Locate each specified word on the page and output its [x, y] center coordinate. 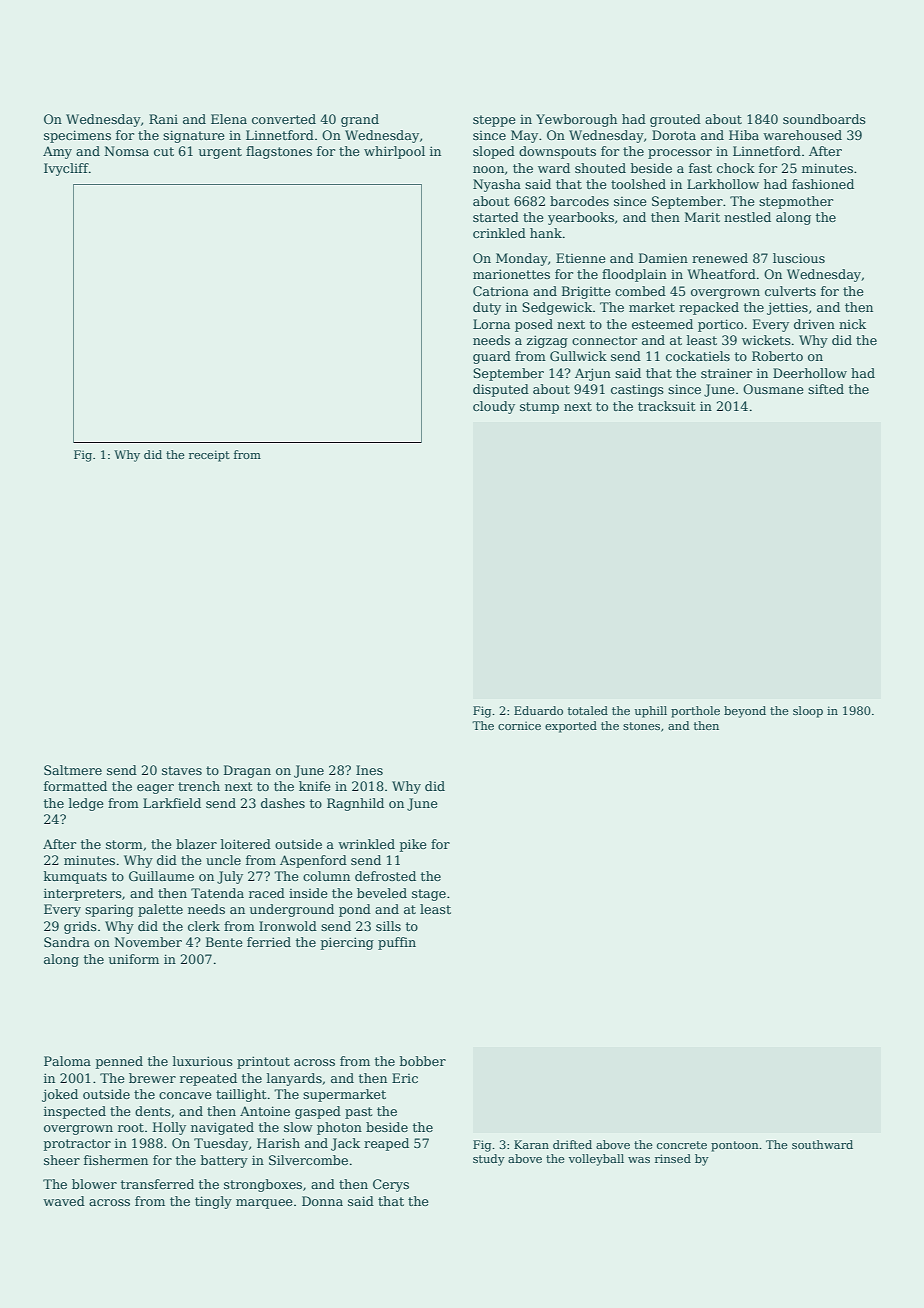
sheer [62, 1160]
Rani [163, 119]
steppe [494, 121]
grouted [675, 120]
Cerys [391, 1185]
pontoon [735, 1146]
